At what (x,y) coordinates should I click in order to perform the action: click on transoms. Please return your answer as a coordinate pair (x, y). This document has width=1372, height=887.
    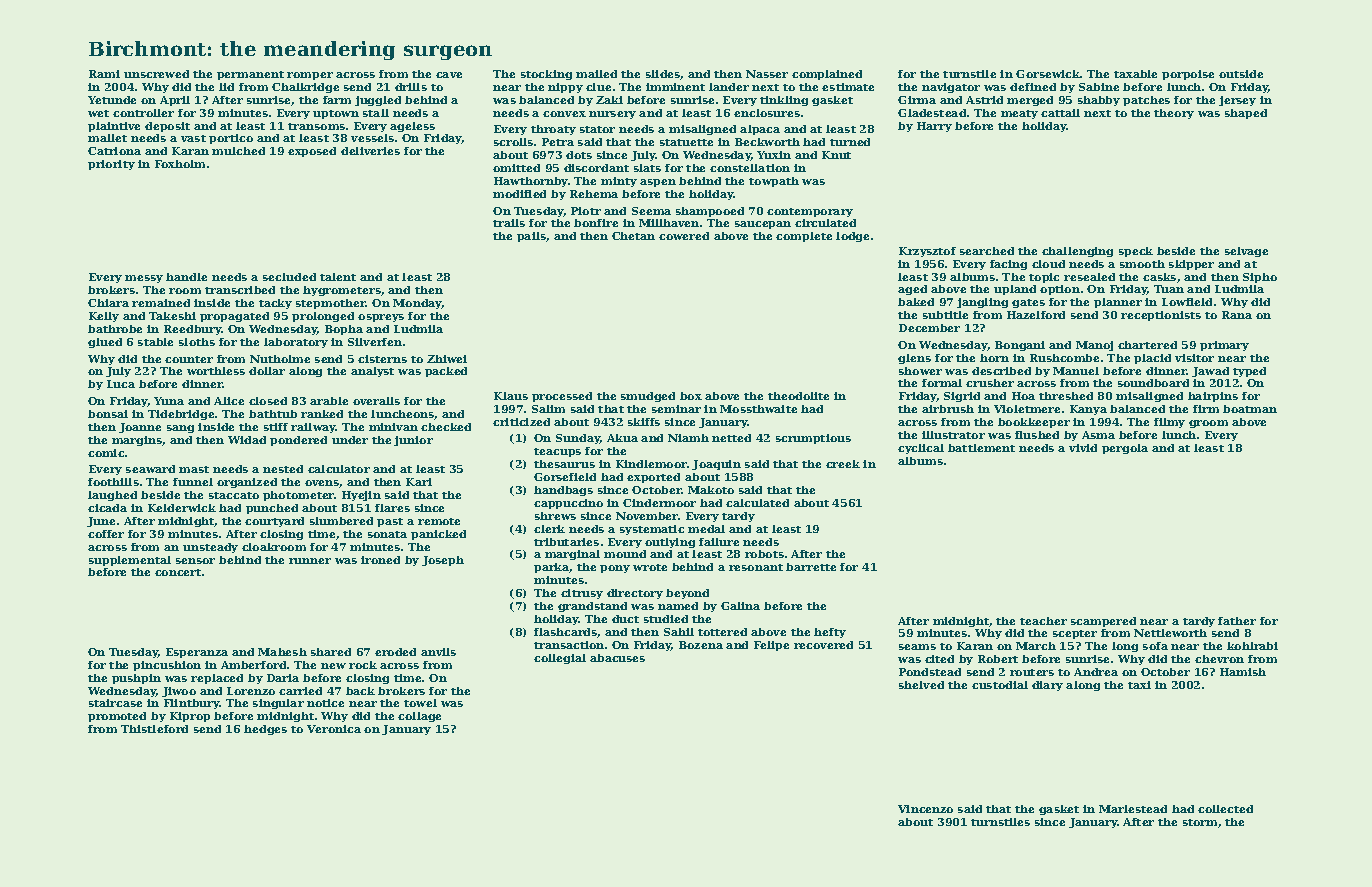
    Looking at the image, I should click on (316, 126).
